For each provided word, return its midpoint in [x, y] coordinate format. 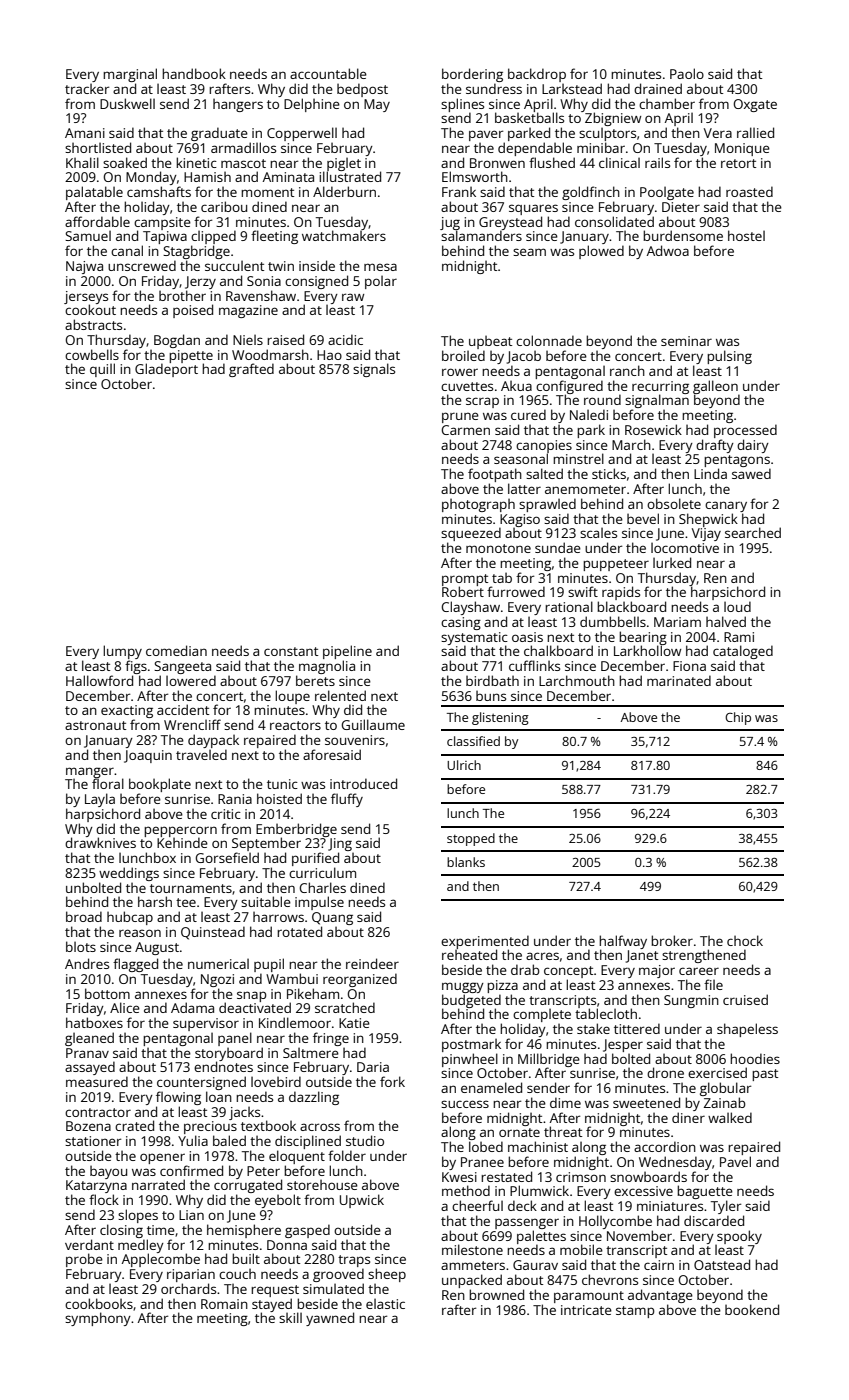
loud [737, 606]
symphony [98, 1319]
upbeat [490, 342]
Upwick [362, 1201]
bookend [752, 1309]
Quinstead [213, 933]
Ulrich [464, 765]
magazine [248, 311]
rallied [755, 132]
